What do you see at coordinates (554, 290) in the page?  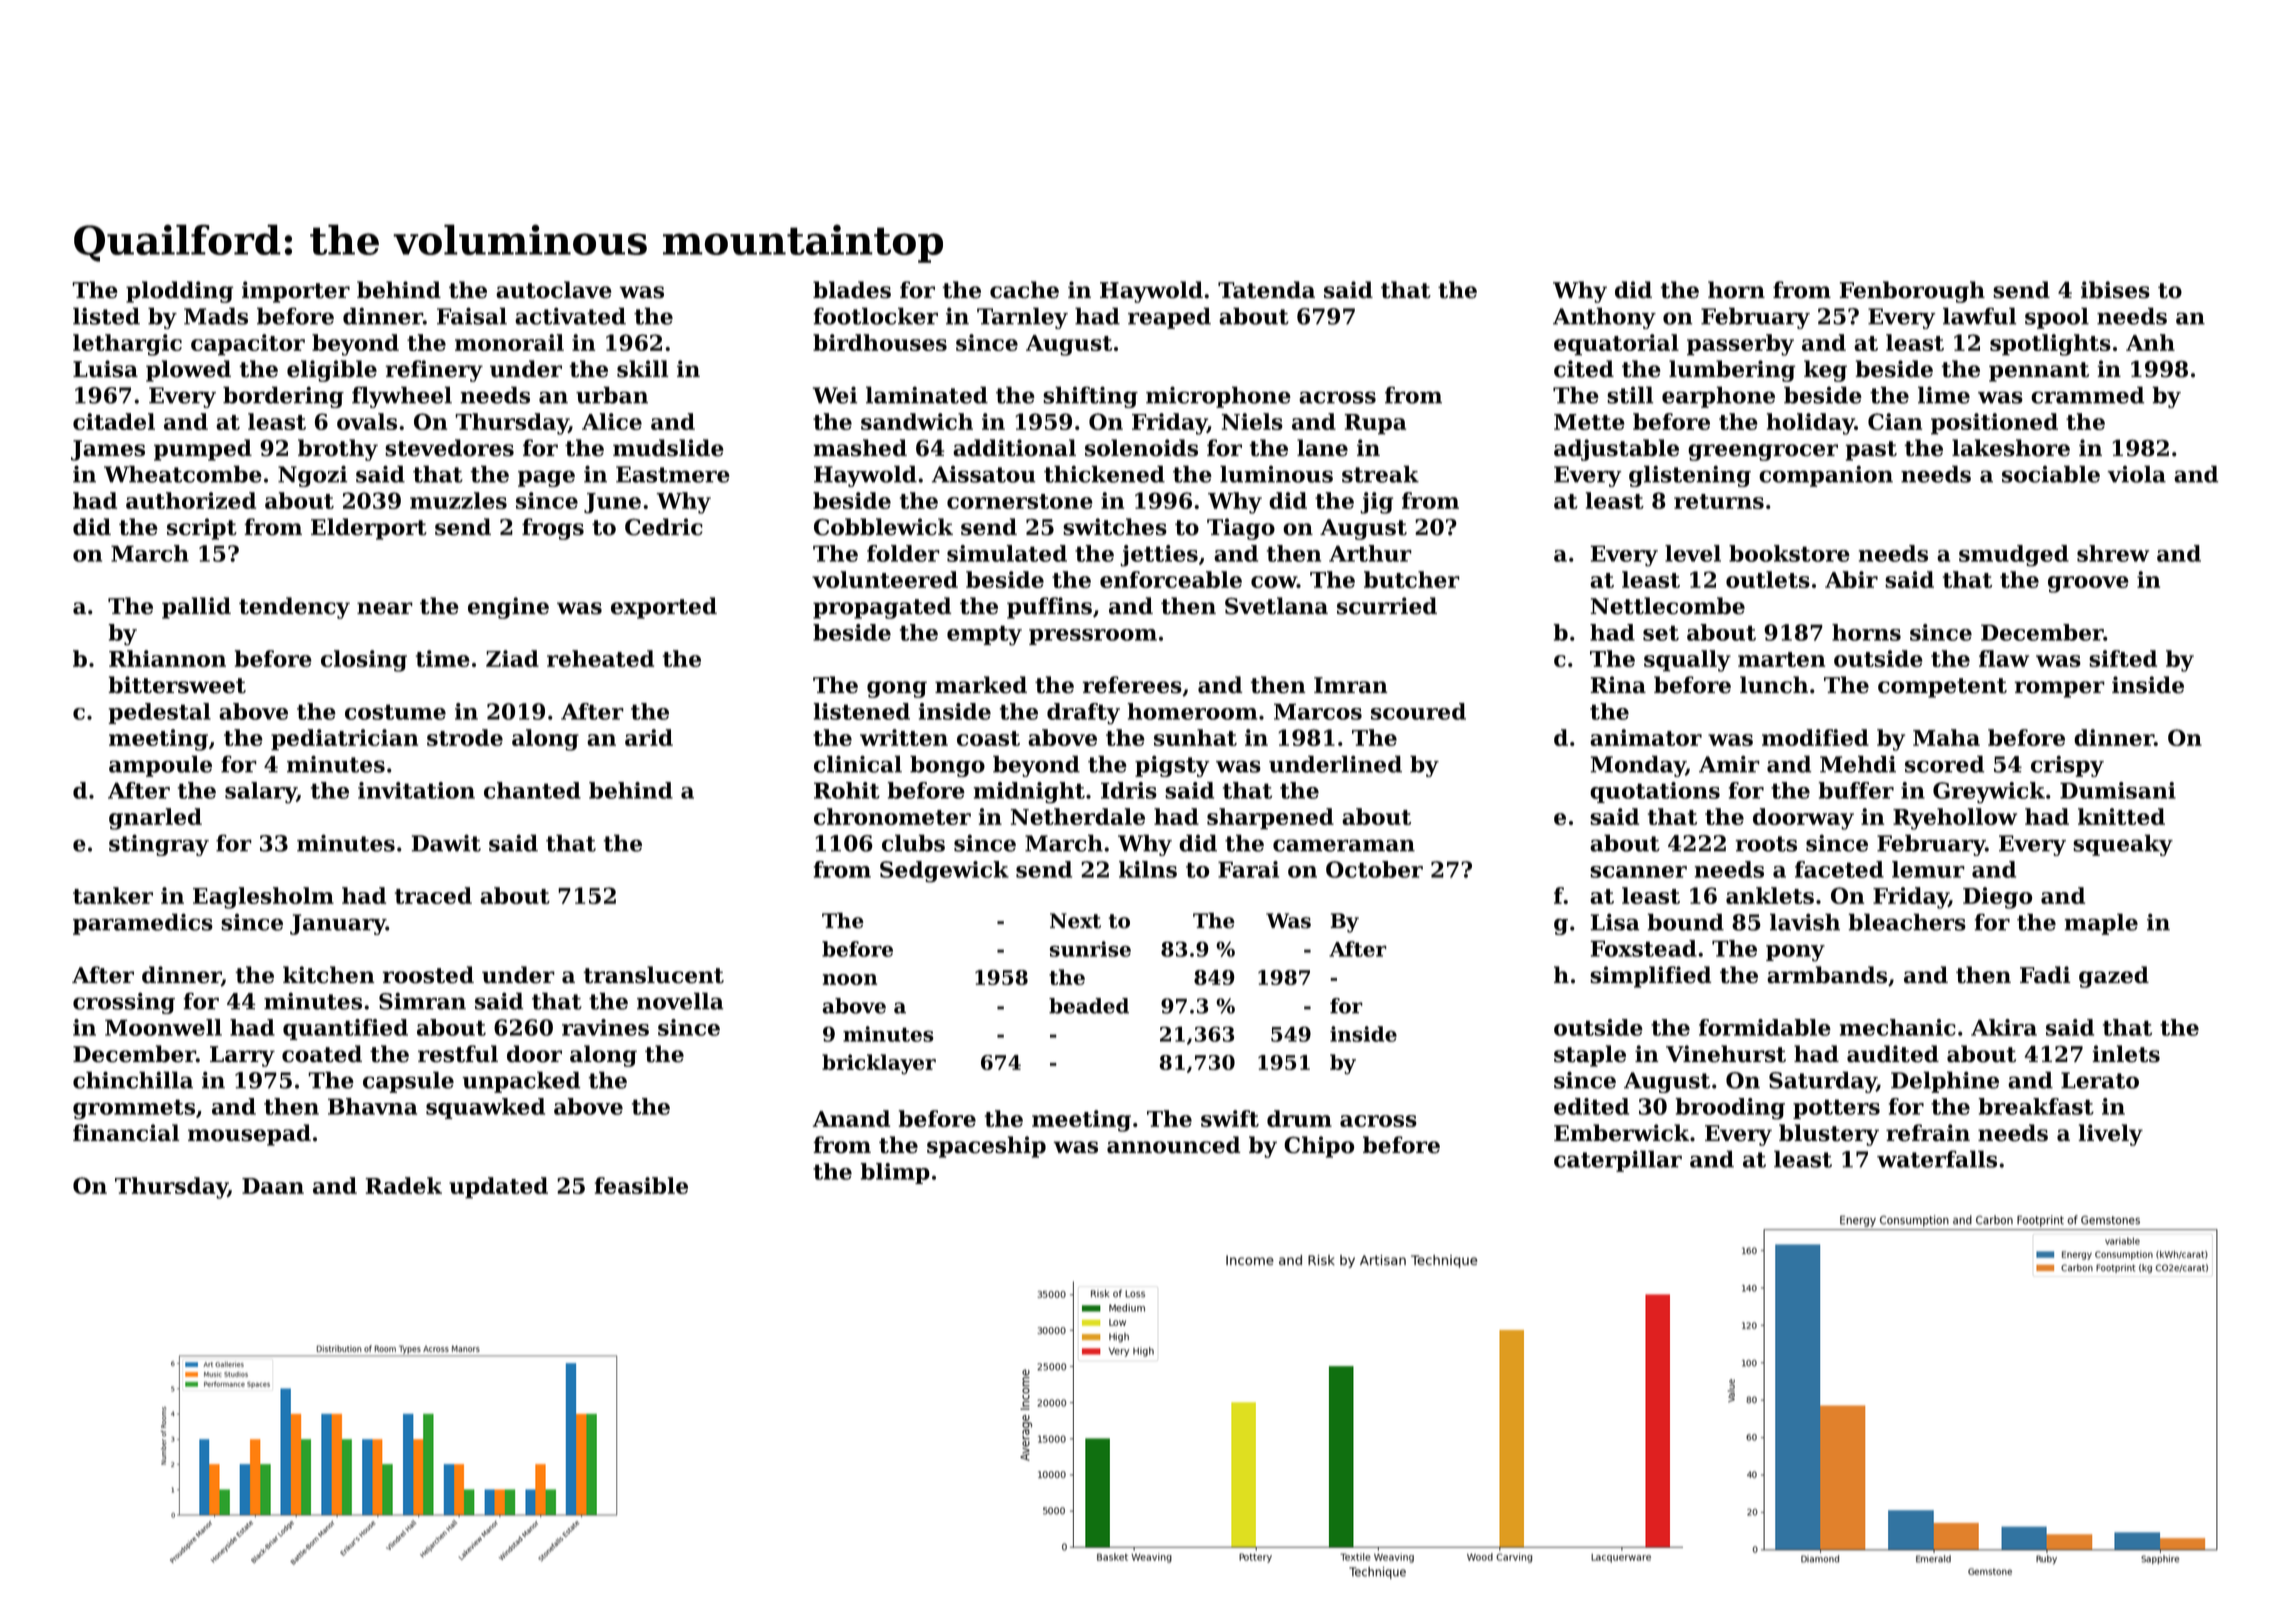 I see `autoclave` at bounding box center [554, 290].
